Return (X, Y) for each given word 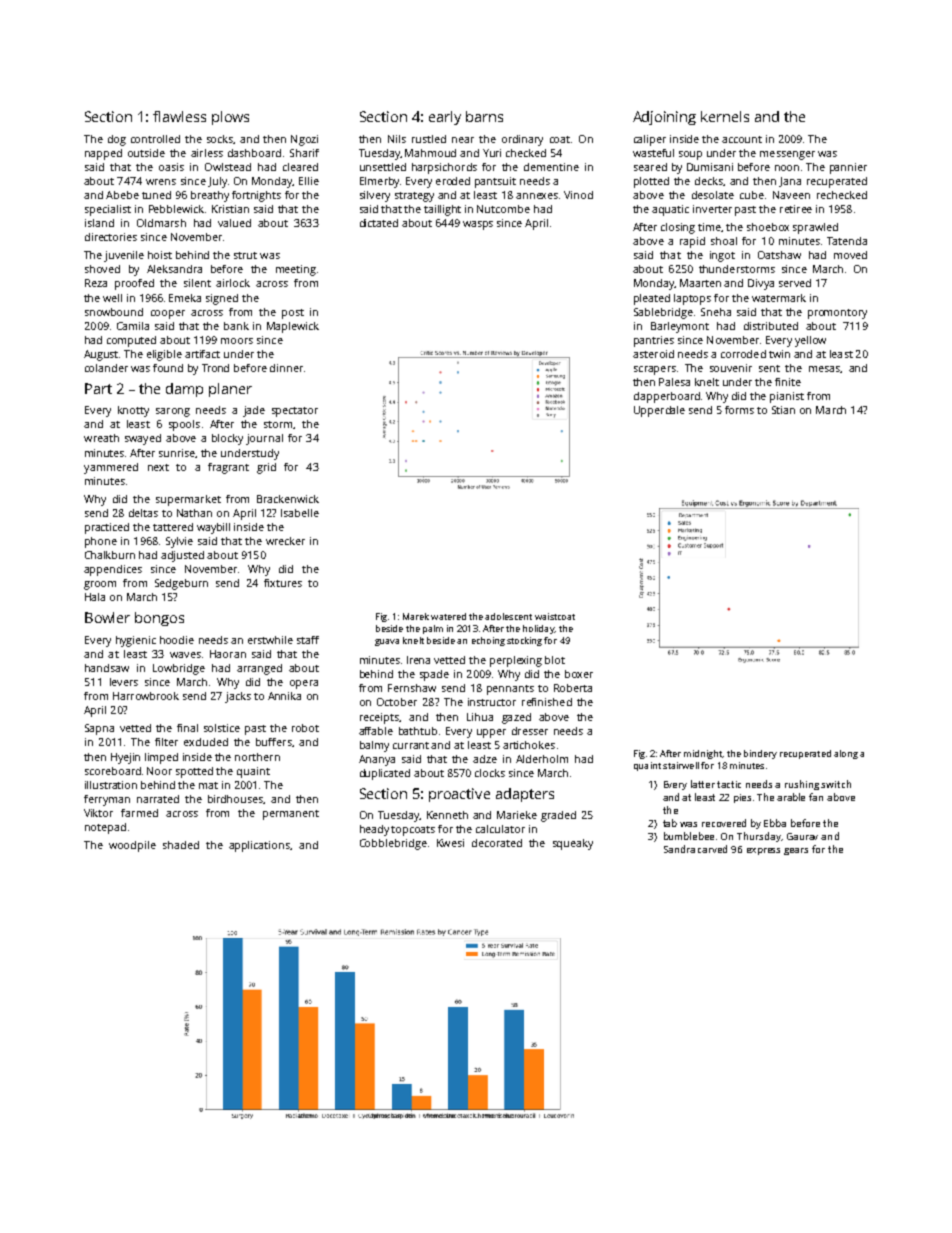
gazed (516, 718)
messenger (787, 155)
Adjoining (664, 118)
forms (739, 410)
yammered (111, 468)
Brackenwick (288, 499)
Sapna (99, 729)
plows (230, 118)
